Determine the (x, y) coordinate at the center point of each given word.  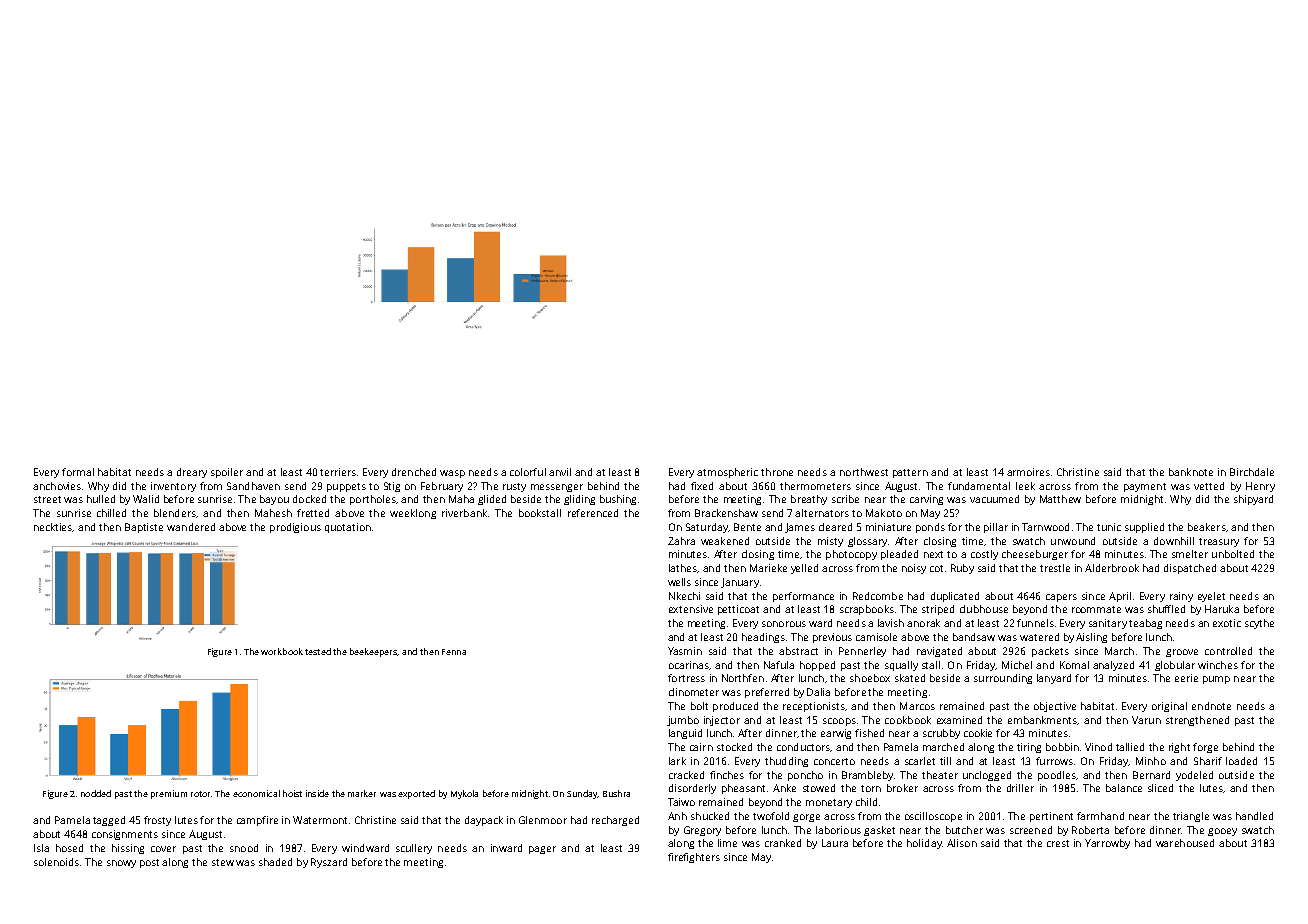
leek (1025, 486)
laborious (838, 830)
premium (169, 794)
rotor (200, 794)
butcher (964, 830)
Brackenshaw (726, 513)
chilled (111, 513)
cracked (686, 775)
